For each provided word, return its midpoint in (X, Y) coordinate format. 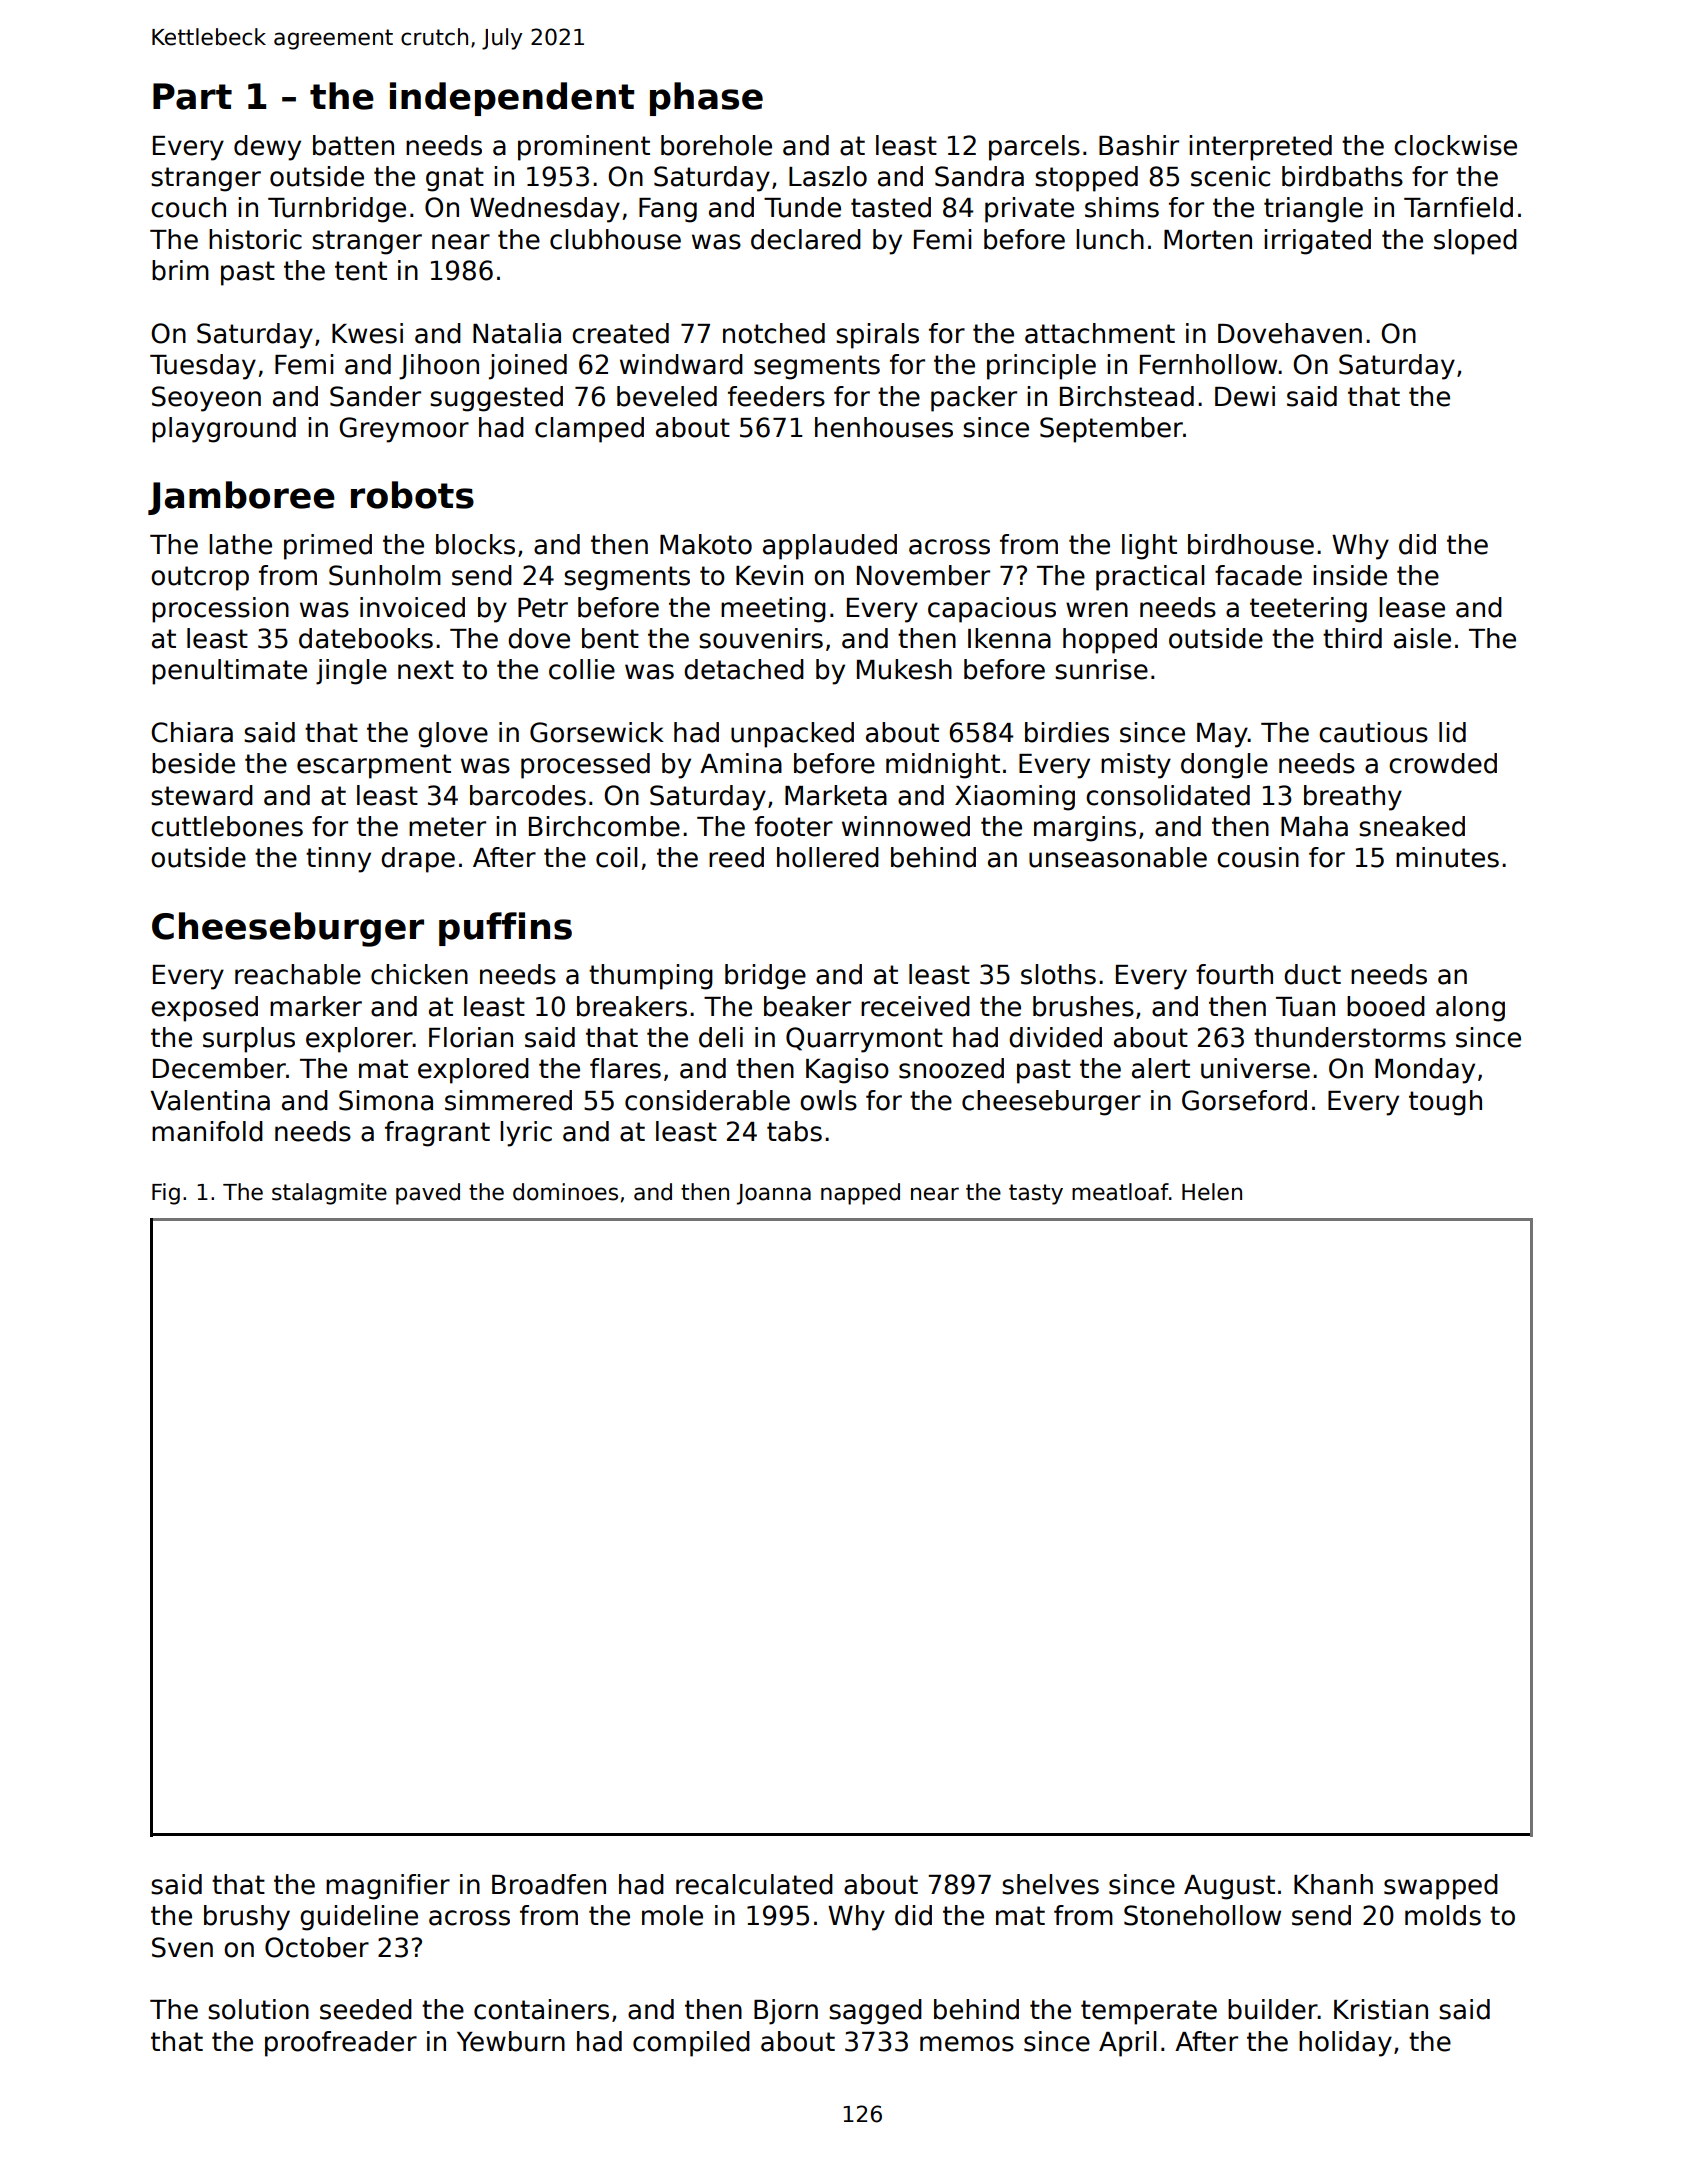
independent (512, 99)
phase (706, 99)
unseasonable (1118, 857)
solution (258, 2009)
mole (672, 1915)
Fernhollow (1208, 364)
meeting (773, 610)
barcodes (528, 795)
